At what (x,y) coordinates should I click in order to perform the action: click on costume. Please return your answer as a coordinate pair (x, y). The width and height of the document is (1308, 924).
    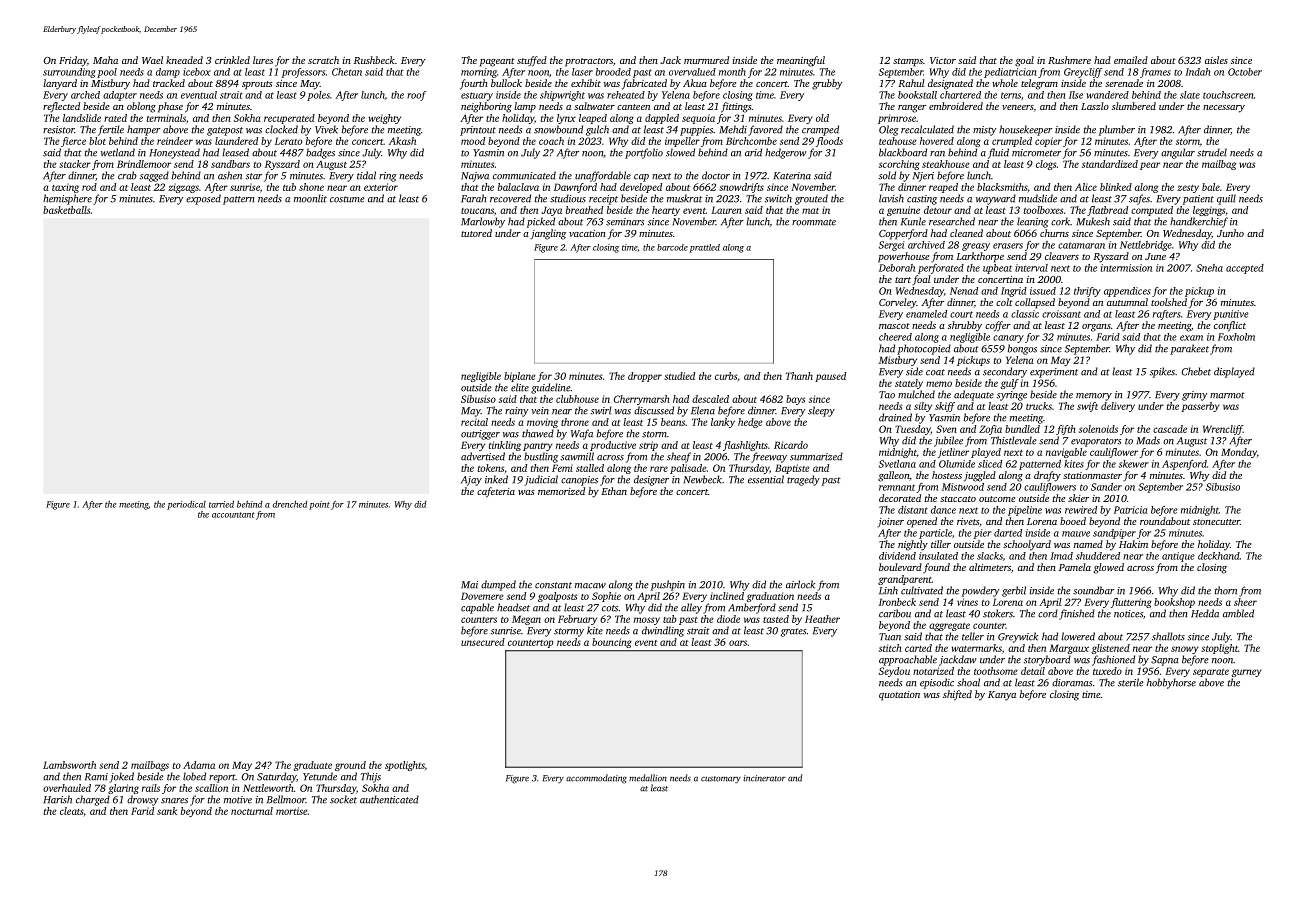
    Looking at the image, I should click on (347, 199).
